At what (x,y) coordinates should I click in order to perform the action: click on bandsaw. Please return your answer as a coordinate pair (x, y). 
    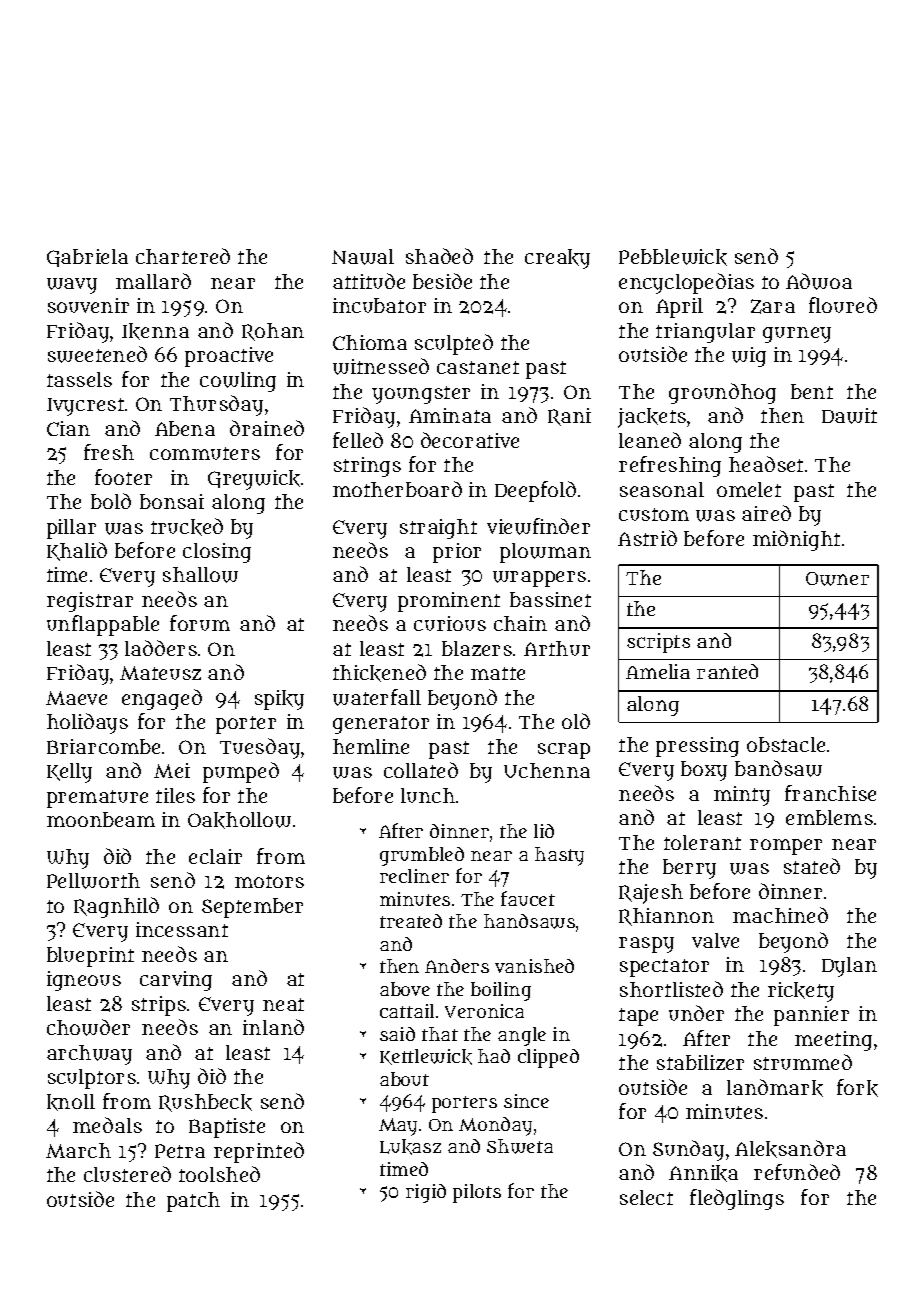
    Looking at the image, I should click on (778, 768).
